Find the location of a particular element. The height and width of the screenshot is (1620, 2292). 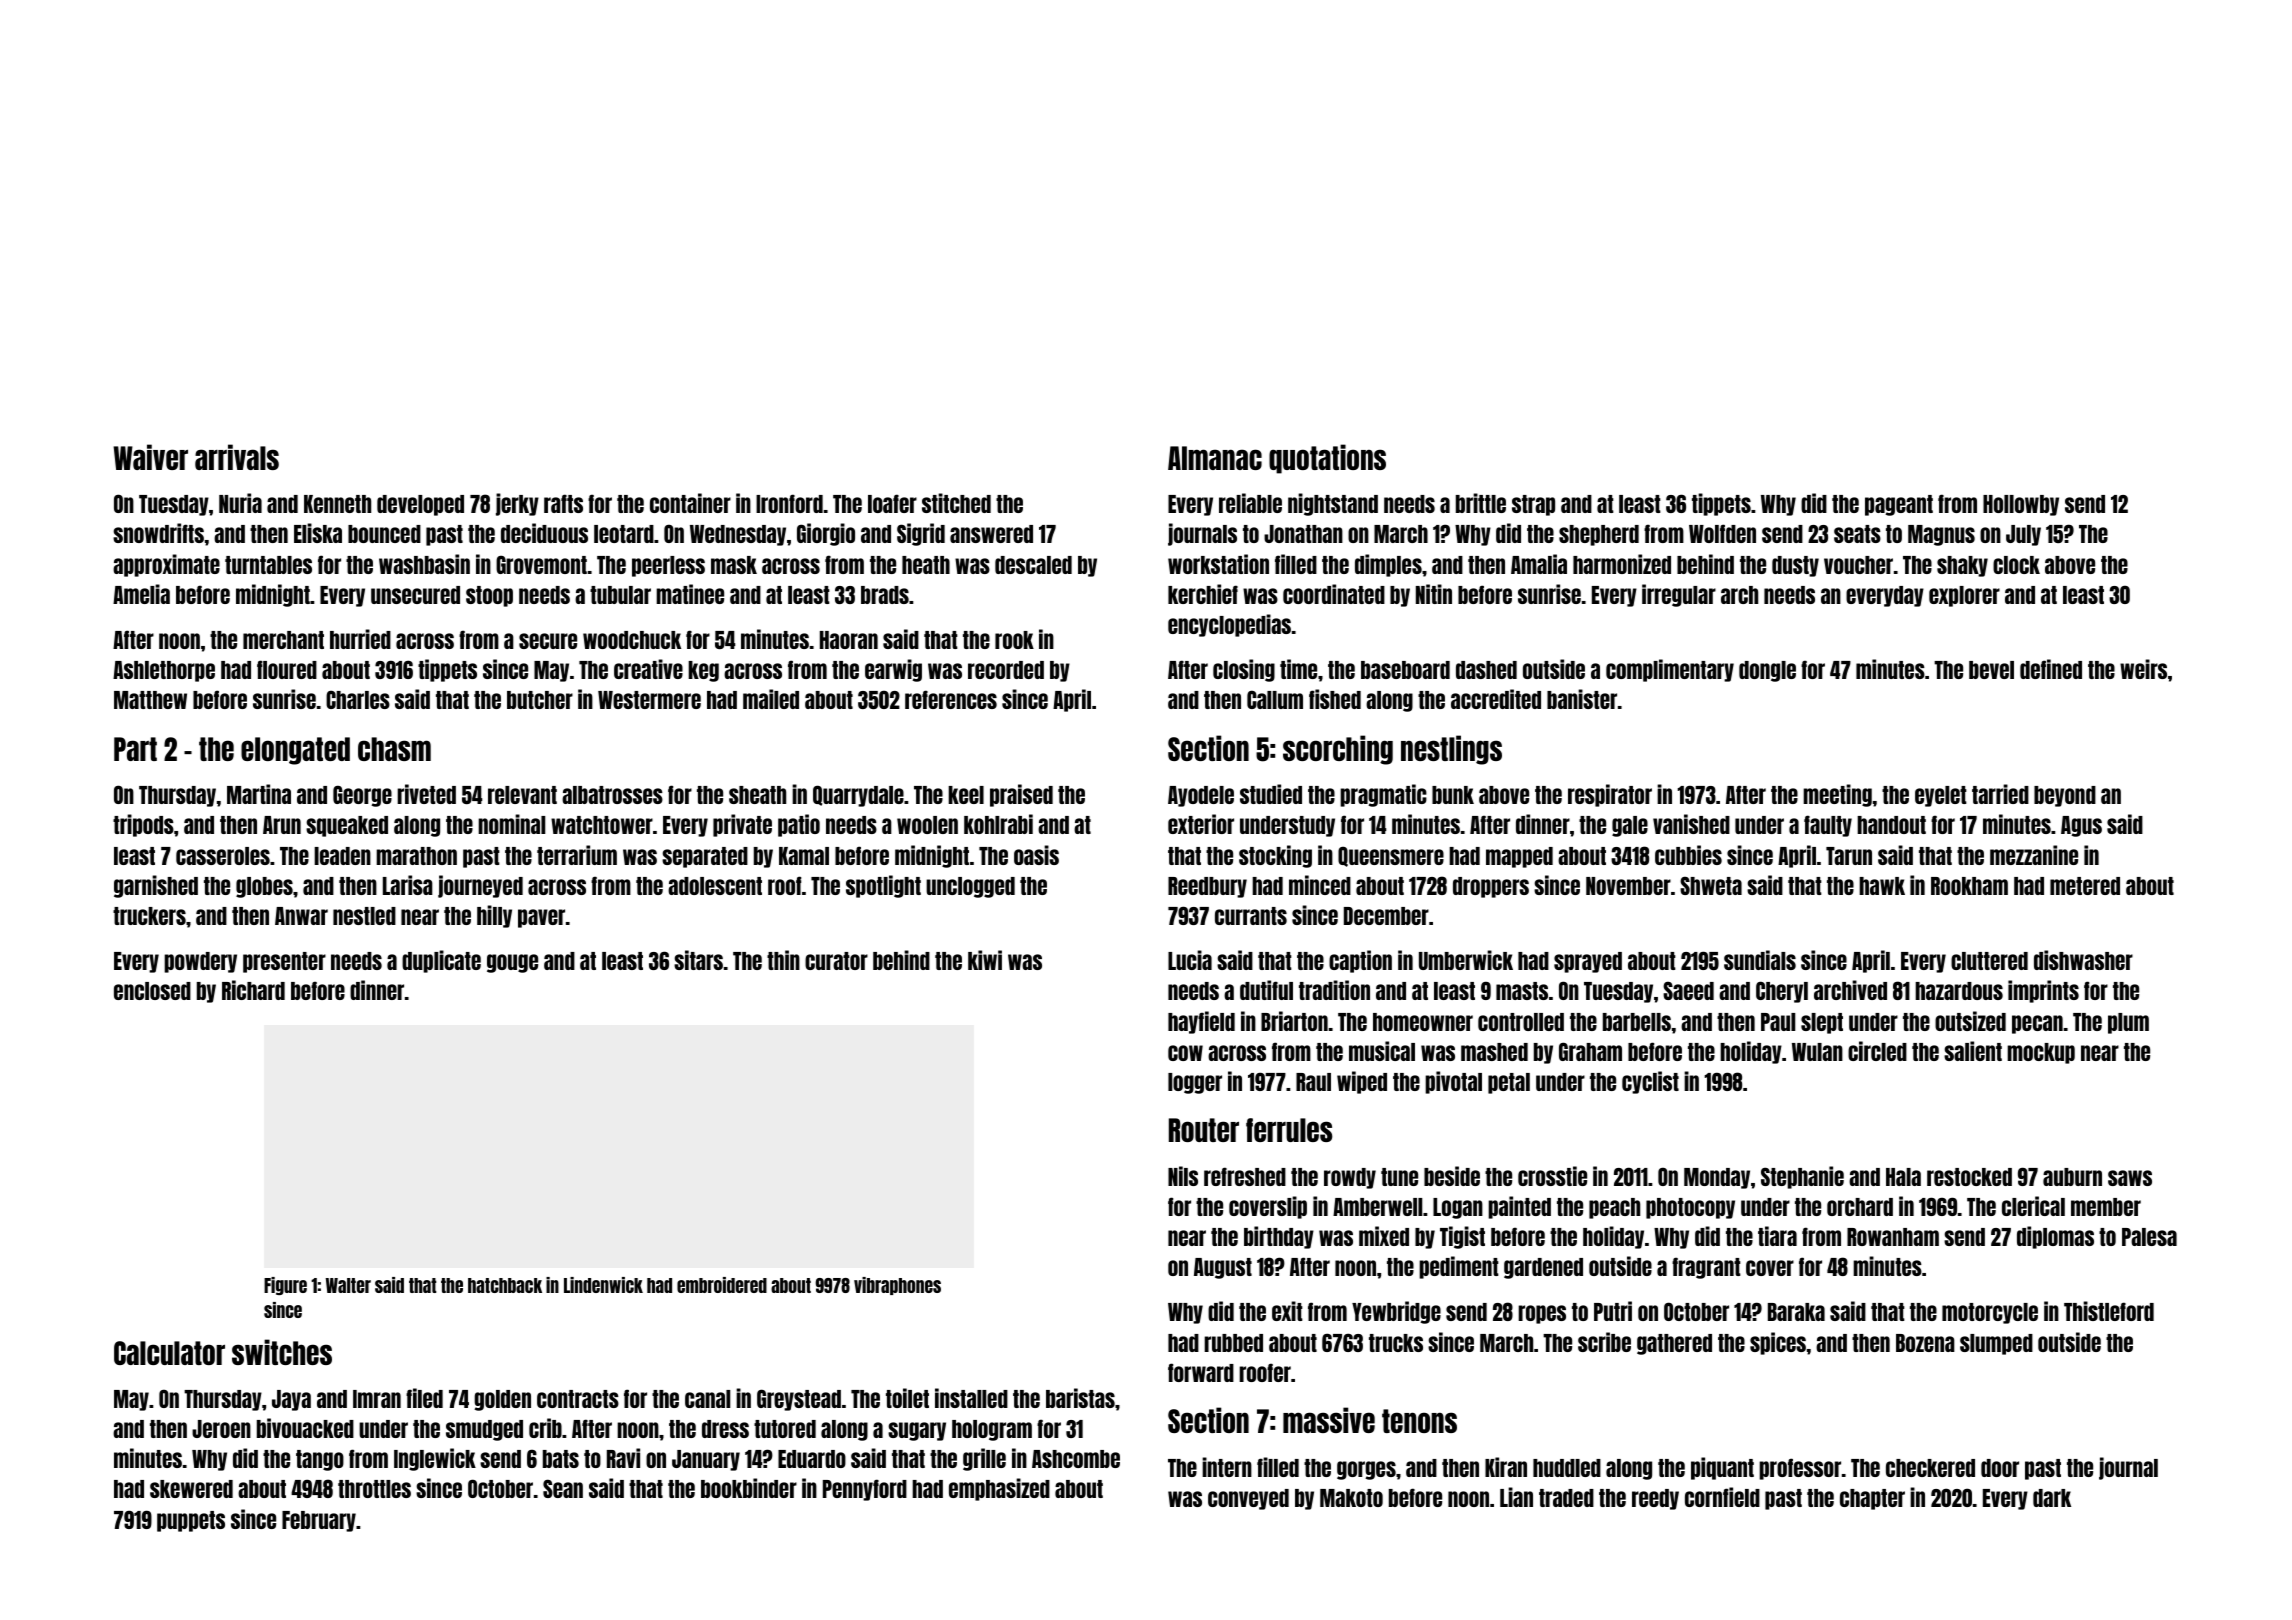

nightstand is located at coordinates (1333, 504).
